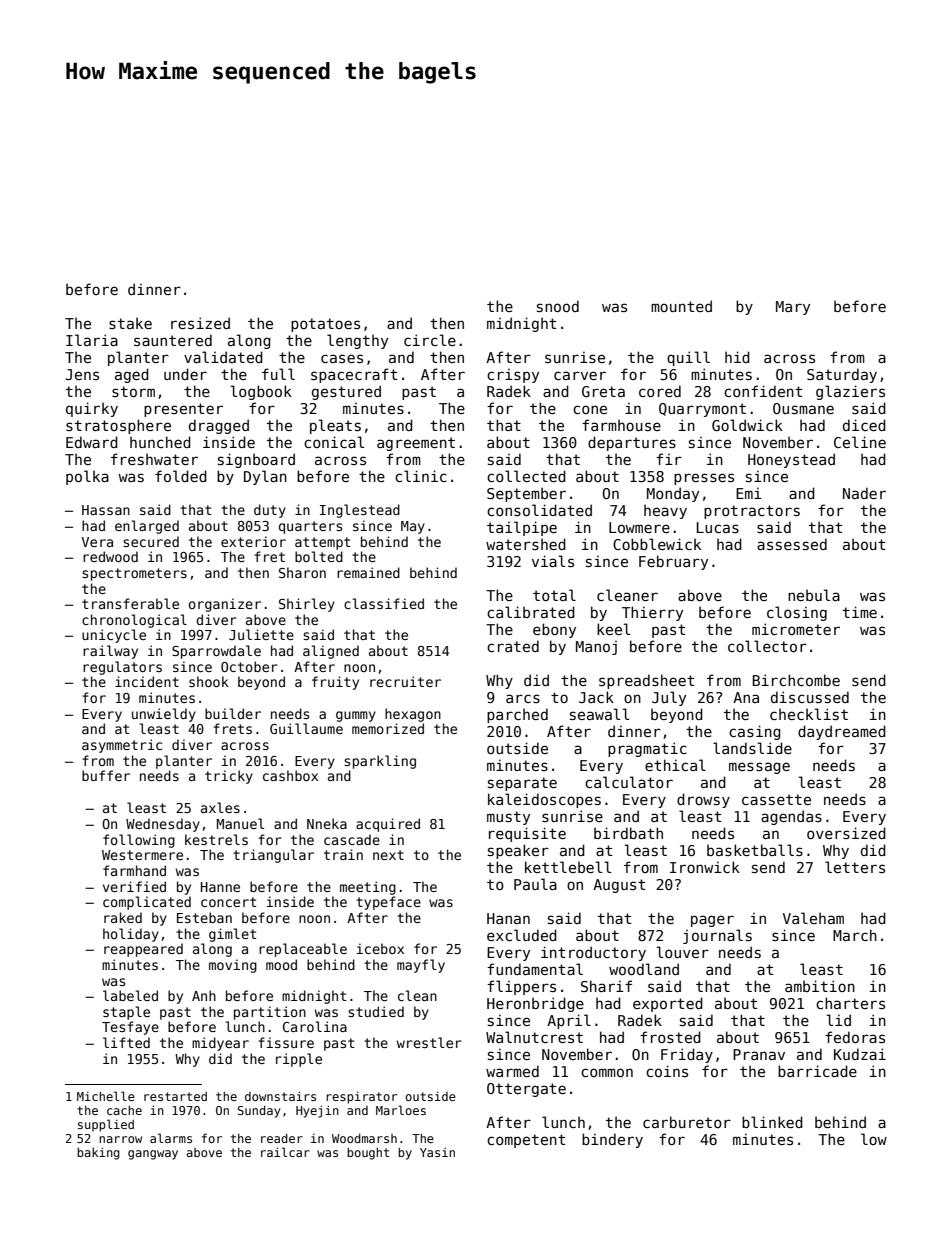  Describe the element at coordinates (325, 325) in the screenshot. I see `potatoes` at that location.
